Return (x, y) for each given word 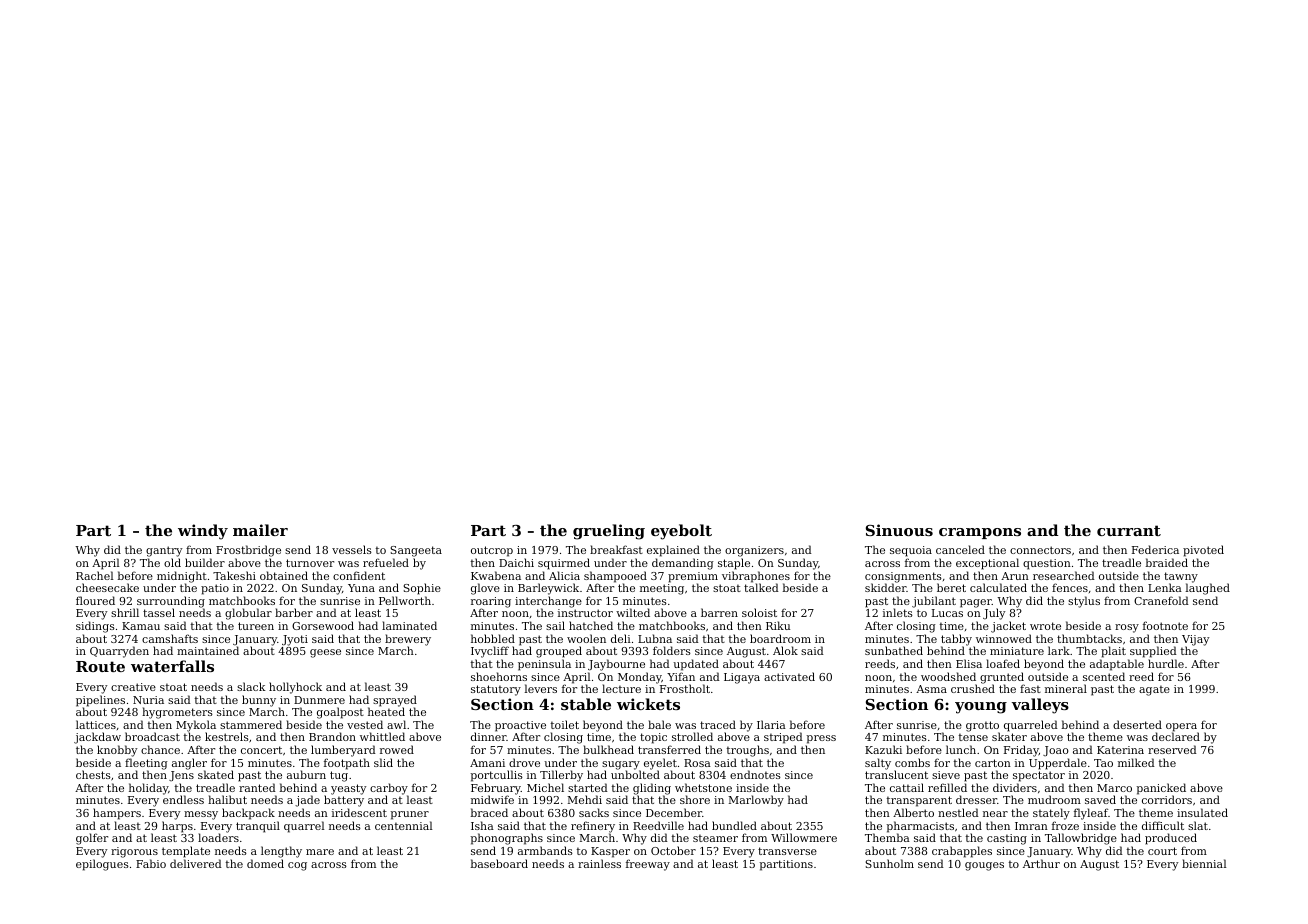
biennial (1204, 863)
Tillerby (561, 776)
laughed (1208, 589)
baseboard (499, 863)
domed (265, 863)
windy (203, 532)
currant (1129, 530)
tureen (256, 626)
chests (93, 774)
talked (761, 587)
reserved (1172, 749)
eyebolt (681, 532)
